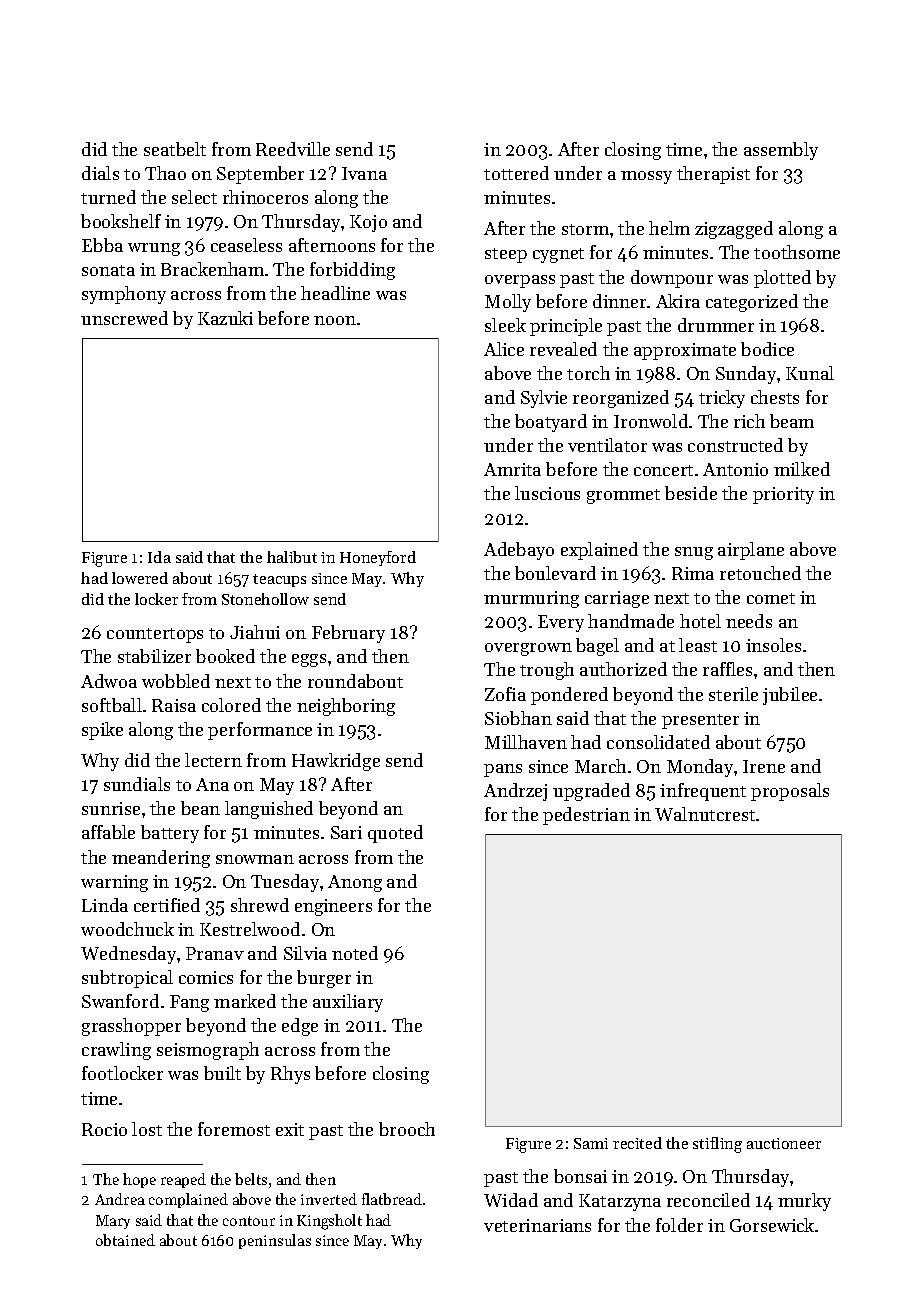 This page has width=924, height=1314. What do you see at coordinates (551, 423) in the page?
I see `boatyard` at bounding box center [551, 423].
